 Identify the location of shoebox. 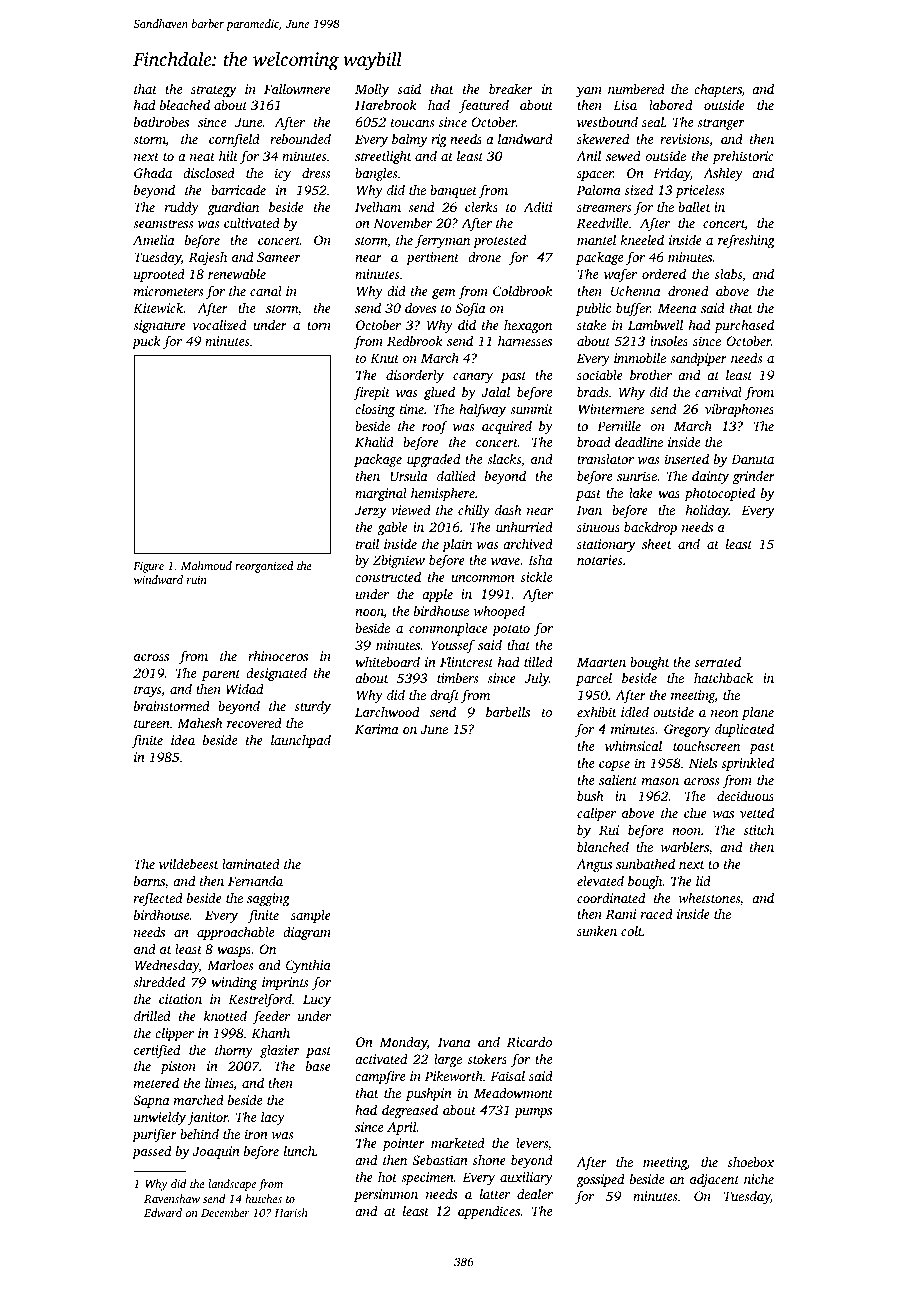
(751, 1162).
